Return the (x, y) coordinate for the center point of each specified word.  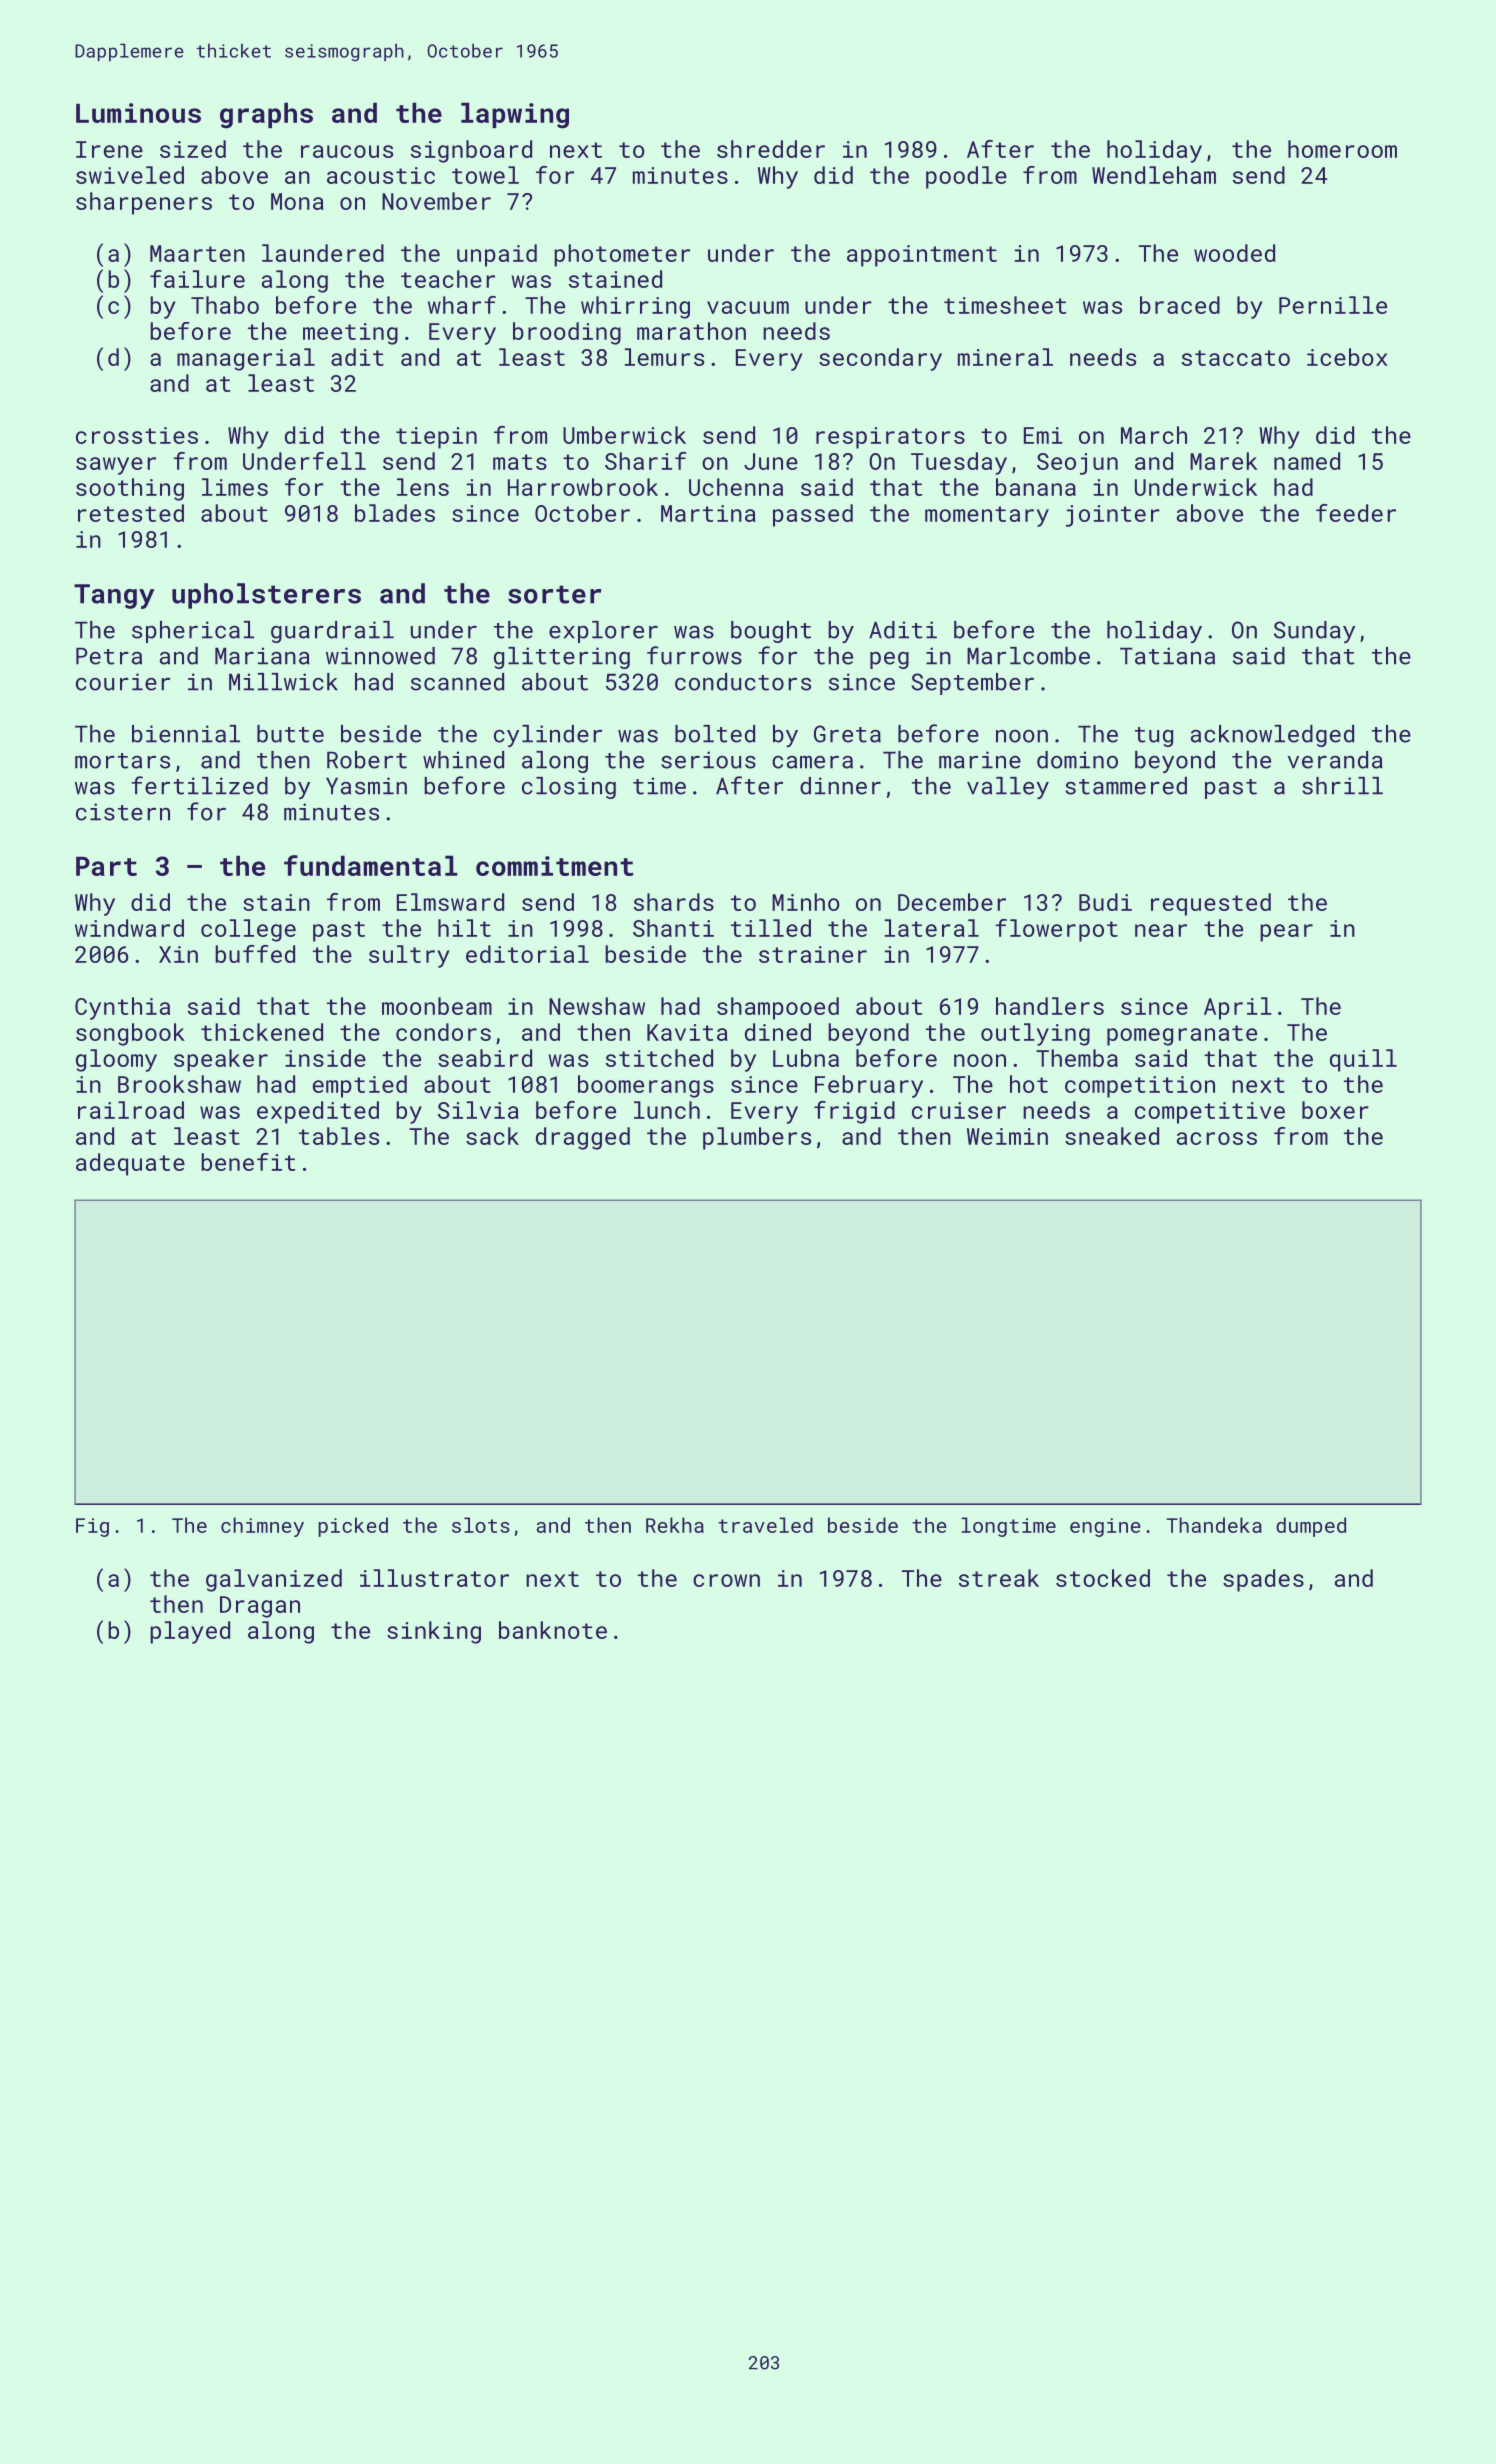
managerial (246, 359)
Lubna (806, 1058)
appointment (922, 256)
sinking (434, 1632)
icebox (1347, 357)
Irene (109, 149)
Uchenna (736, 487)
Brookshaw (179, 1084)
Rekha (675, 1525)
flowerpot (1056, 930)
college (248, 930)
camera (812, 762)
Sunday (1314, 632)
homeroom (1342, 149)
